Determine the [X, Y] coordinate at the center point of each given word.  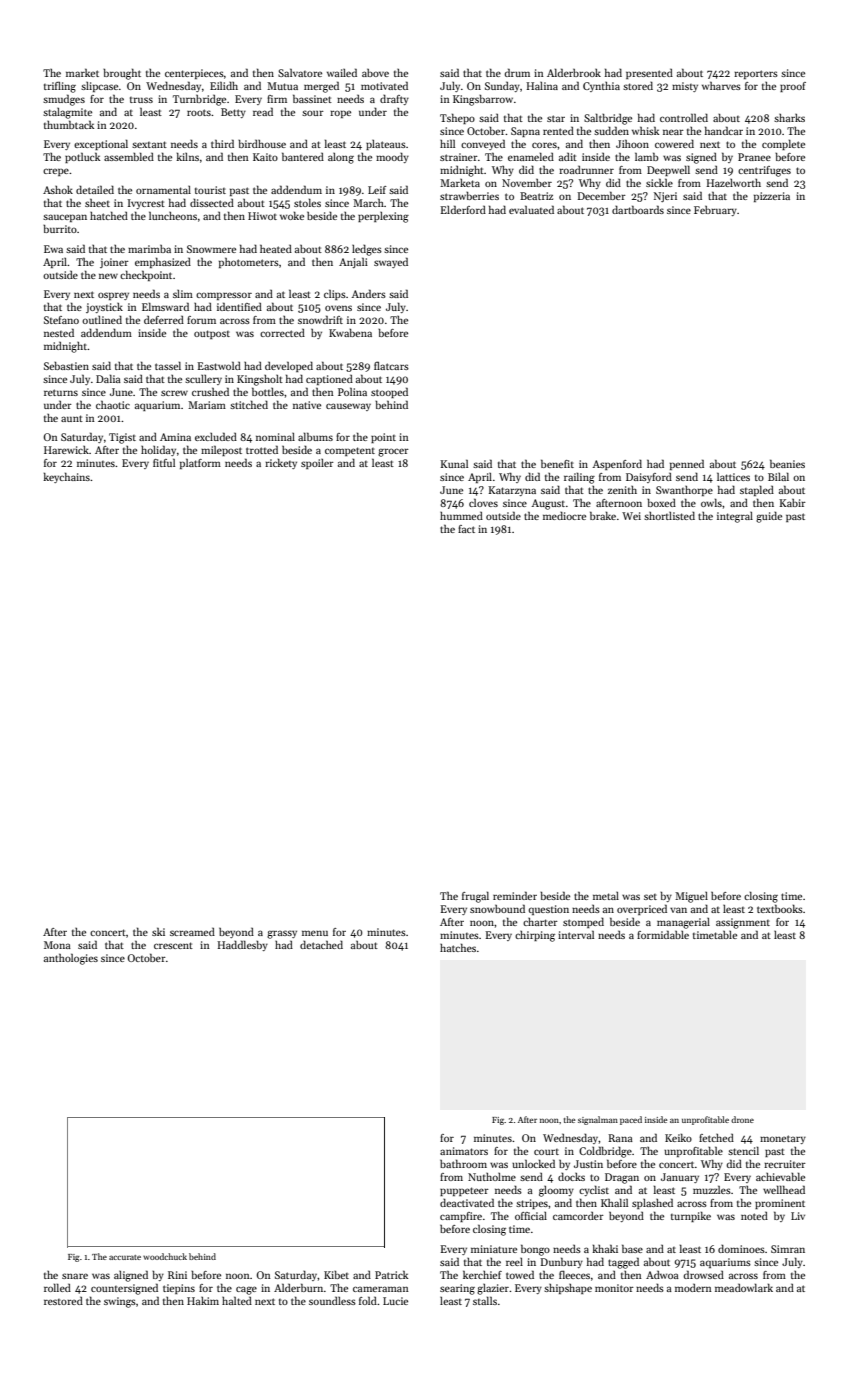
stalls [485, 1300]
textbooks [780, 908]
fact [466, 529]
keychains [66, 477]
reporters [756, 74]
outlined [102, 319]
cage [246, 1290]
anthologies [71, 959]
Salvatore [300, 72]
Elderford [463, 209]
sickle [659, 182]
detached [321, 944]
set [650, 897]
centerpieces [194, 74]
